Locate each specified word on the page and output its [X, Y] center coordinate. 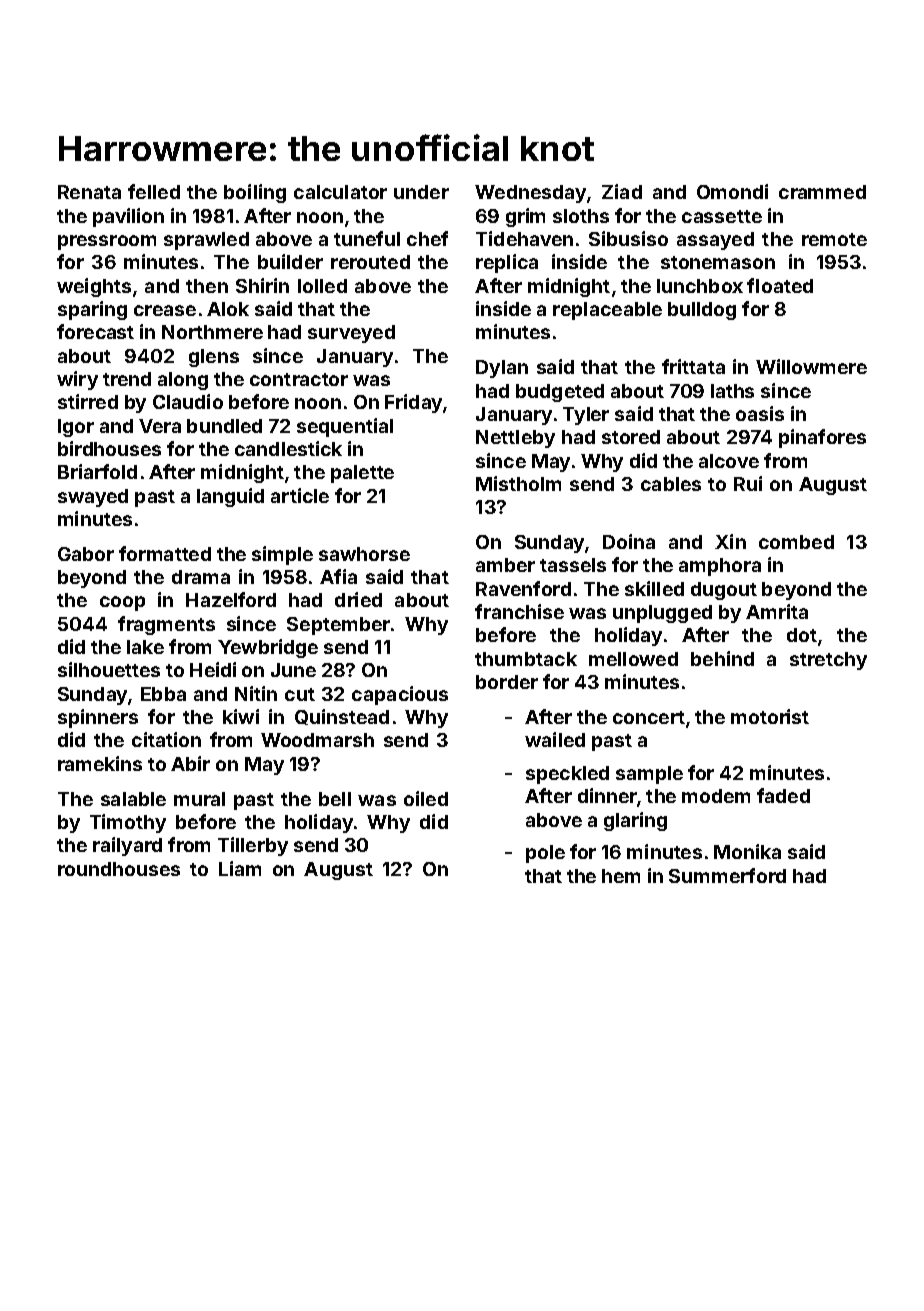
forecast [95, 331]
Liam [240, 868]
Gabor [86, 554]
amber [505, 565]
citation [166, 739]
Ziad [622, 191]
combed [796, 542]
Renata [89, 192]
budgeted [560, 393]
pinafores [822, 438]
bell [335, 799]
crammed [822, 192]
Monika [747, 851]
